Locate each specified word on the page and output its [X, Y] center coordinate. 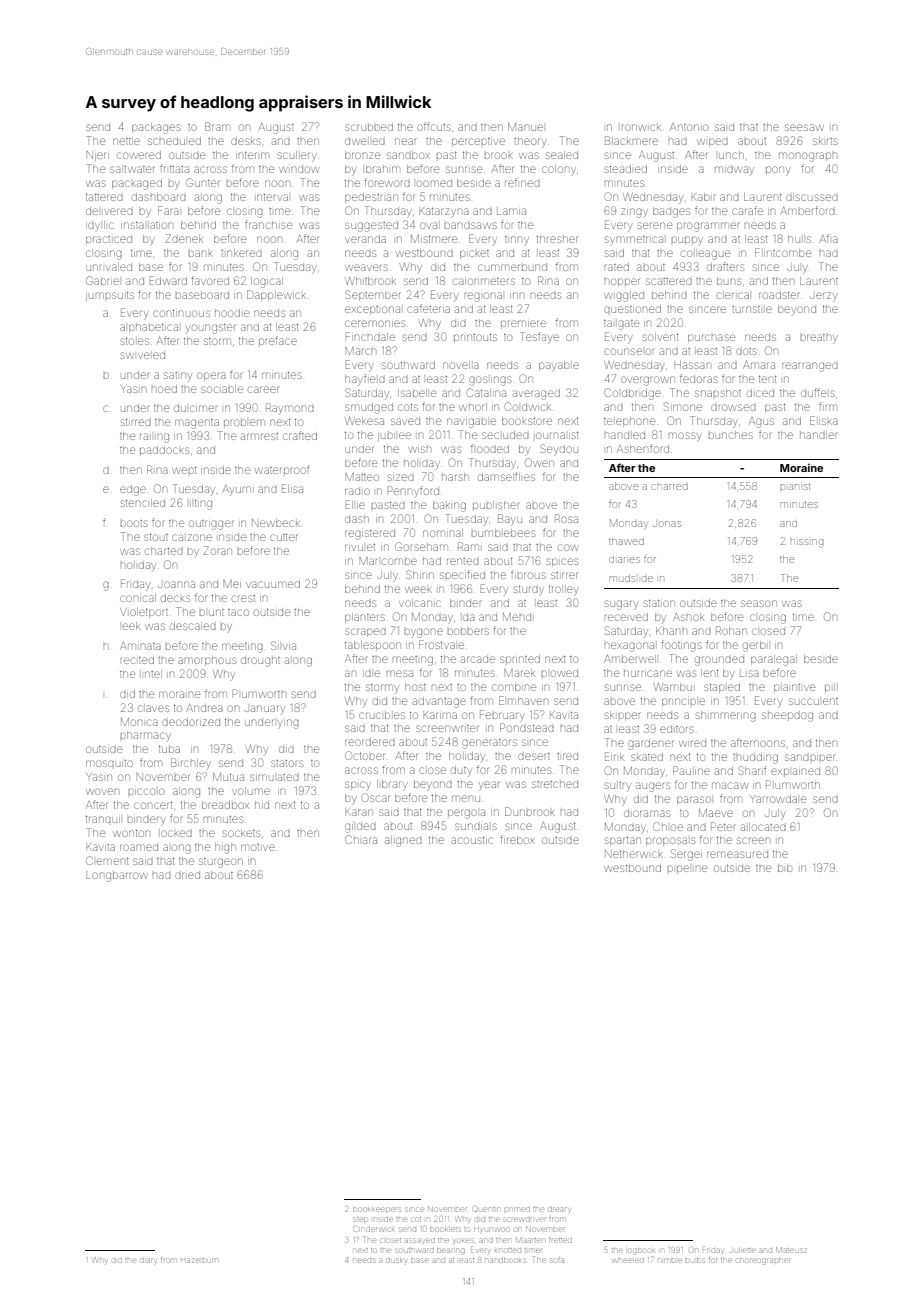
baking [449, 506]
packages [156, 128]
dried [187, 875]
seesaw [804, 127]
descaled [193, 626]
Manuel [525, 127]
